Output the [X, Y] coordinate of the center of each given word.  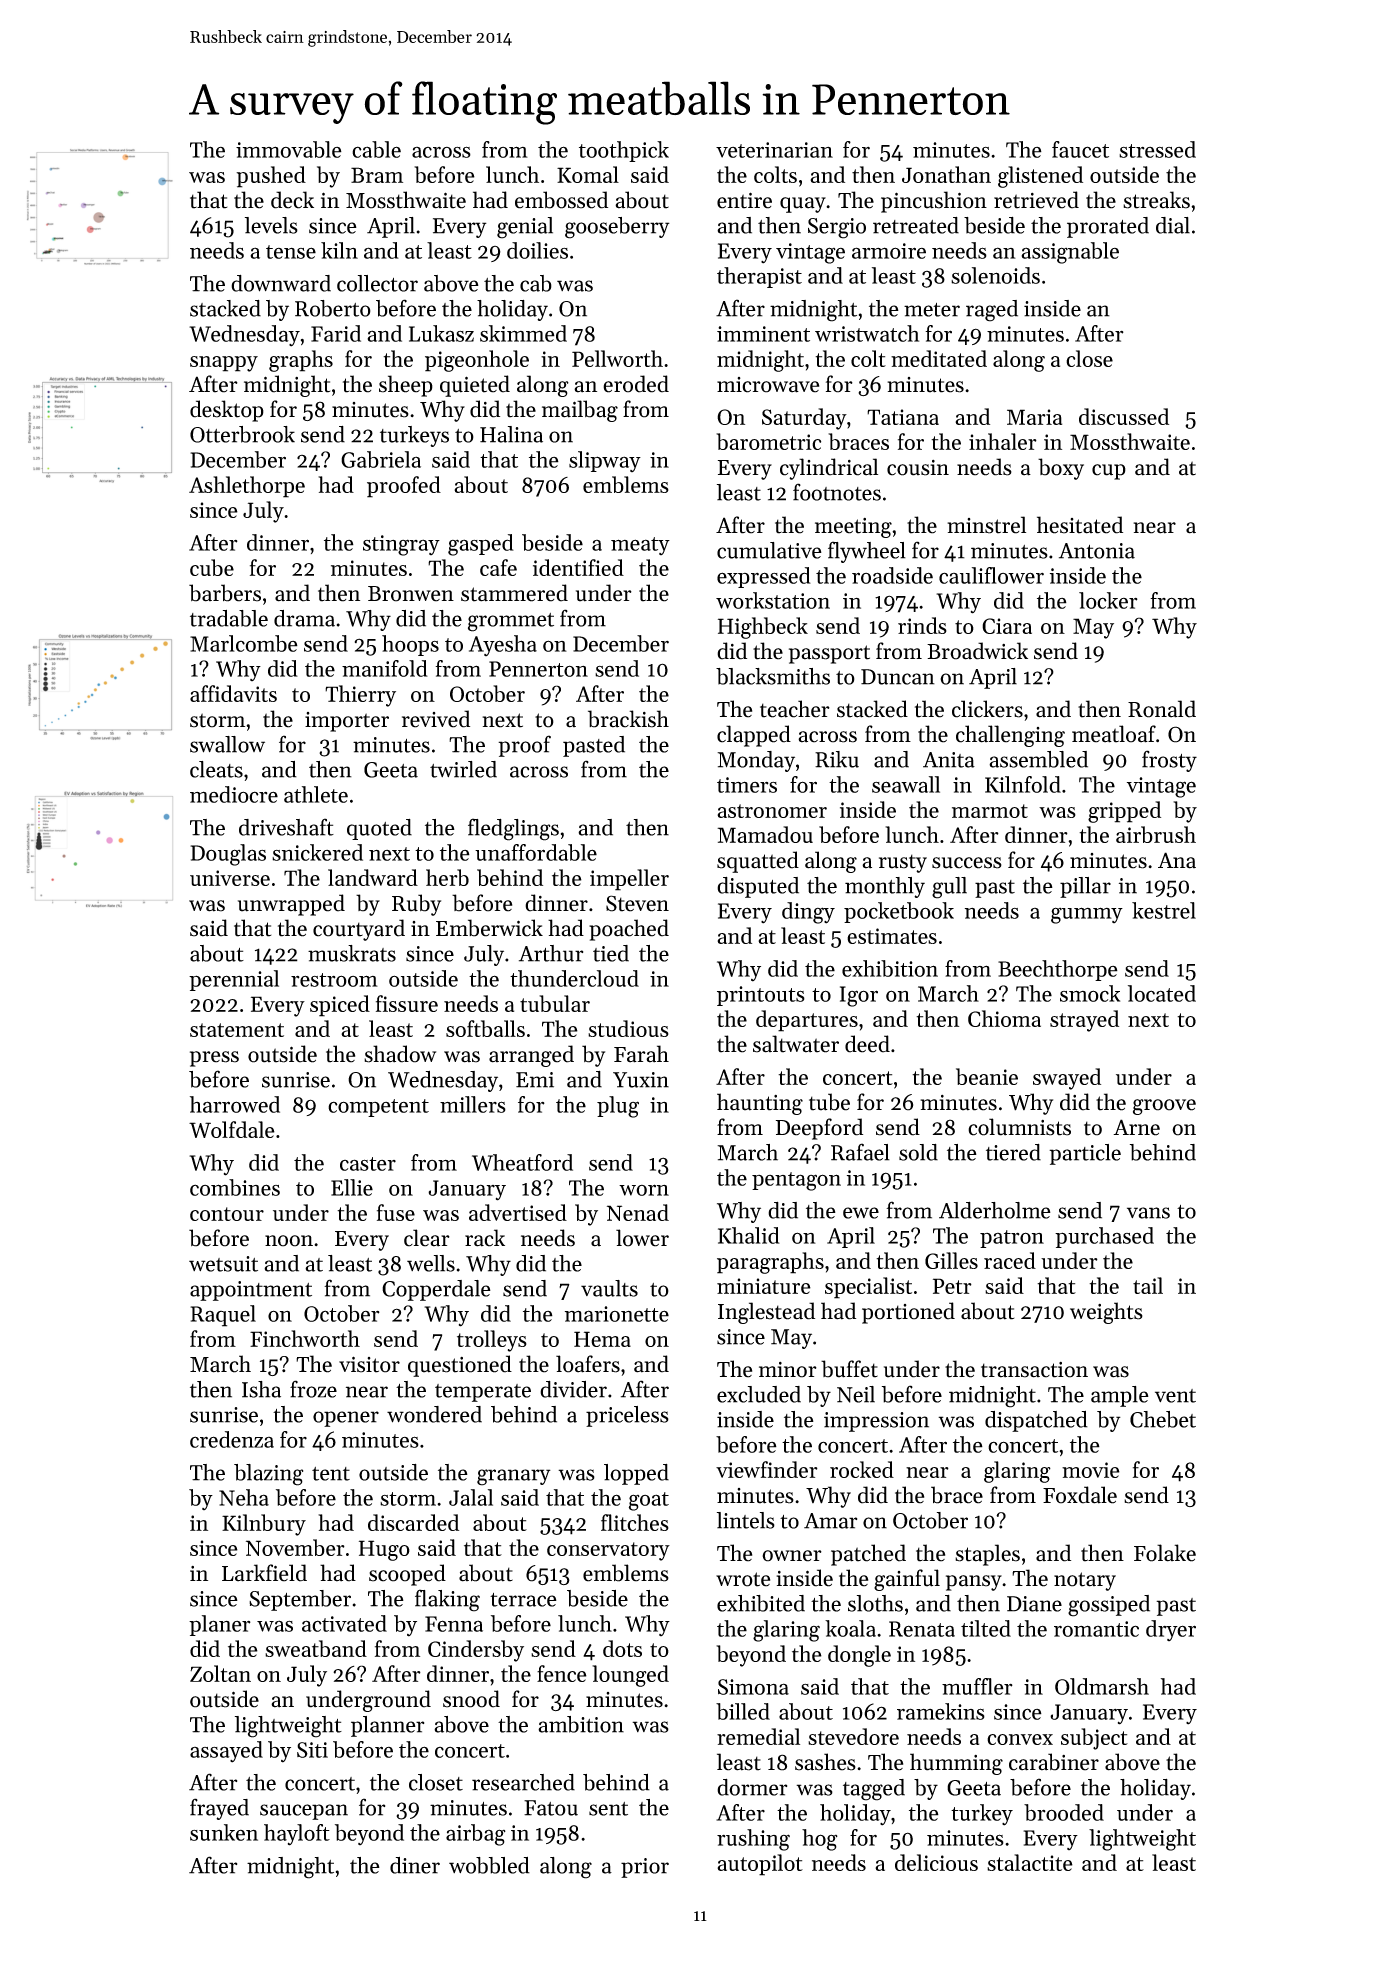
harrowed [235, 1104]
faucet [1080, 149]
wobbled [489, 1865]
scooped [407, 1575]
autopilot [760, 1865]
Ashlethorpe [247, 487]
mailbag [580, 411]
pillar [1085, 887]
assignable [1070, 253]
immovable [289, 149]
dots [622, 1648]
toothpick [624, 151]
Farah [641, 1054]
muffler [977, 1686]
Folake [1165, 1553]
